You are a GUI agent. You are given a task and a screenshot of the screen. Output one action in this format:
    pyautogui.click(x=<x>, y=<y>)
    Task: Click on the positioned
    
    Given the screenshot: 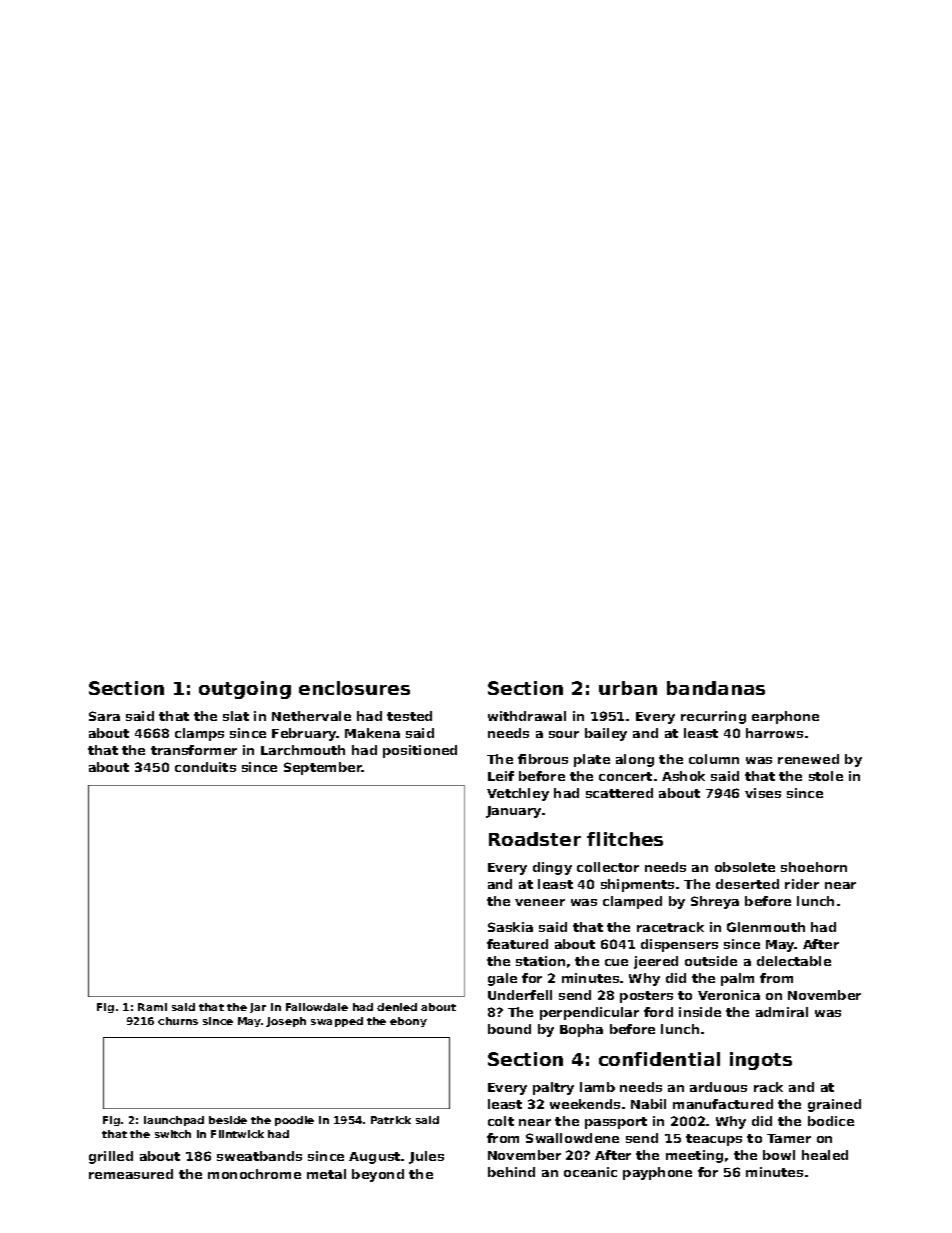 What is the action you would take?
    pyautogui.click(x=420, y=751)
